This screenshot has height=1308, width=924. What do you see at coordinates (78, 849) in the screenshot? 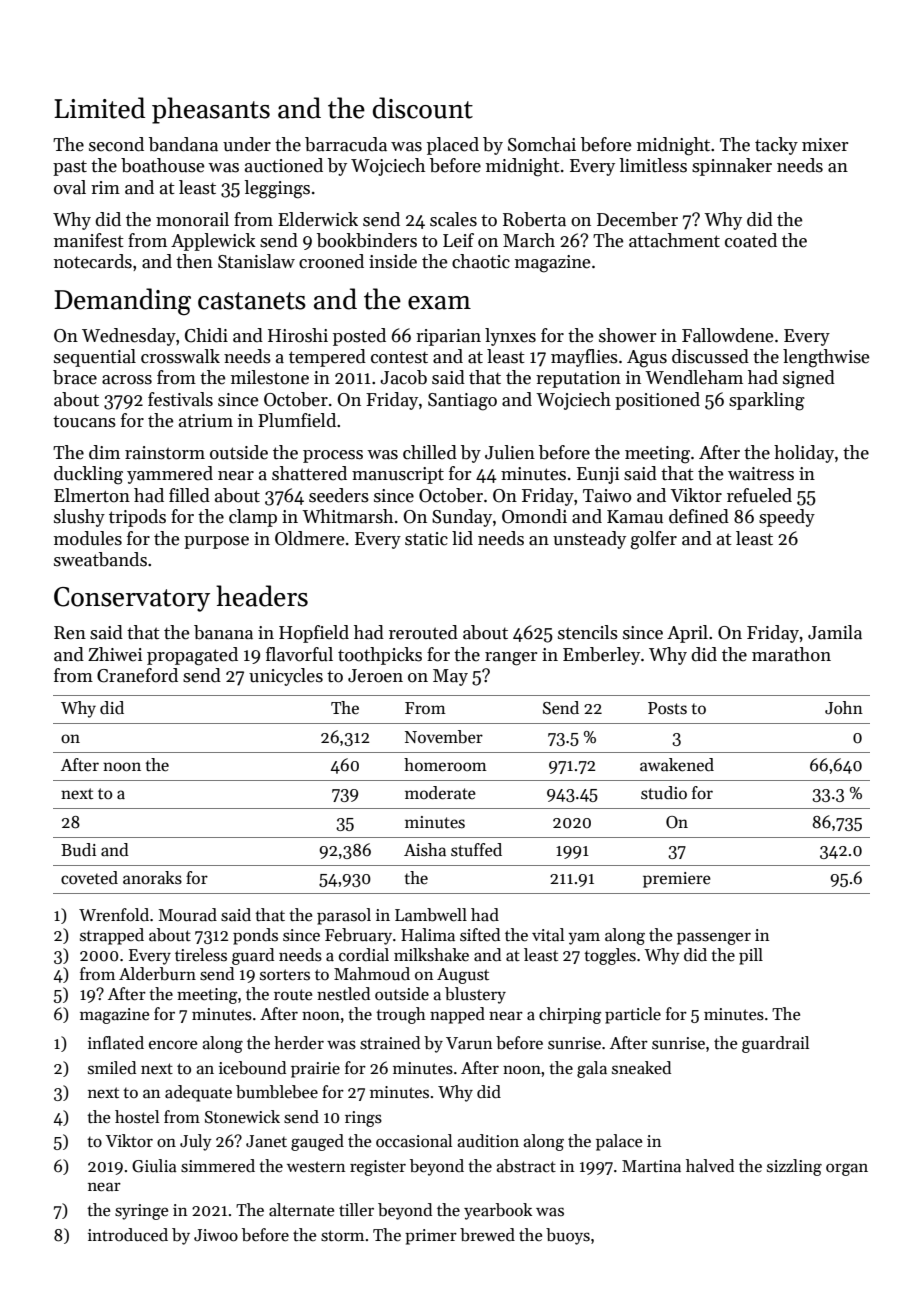
I see `Budi` at bounding box center [78, 849].
